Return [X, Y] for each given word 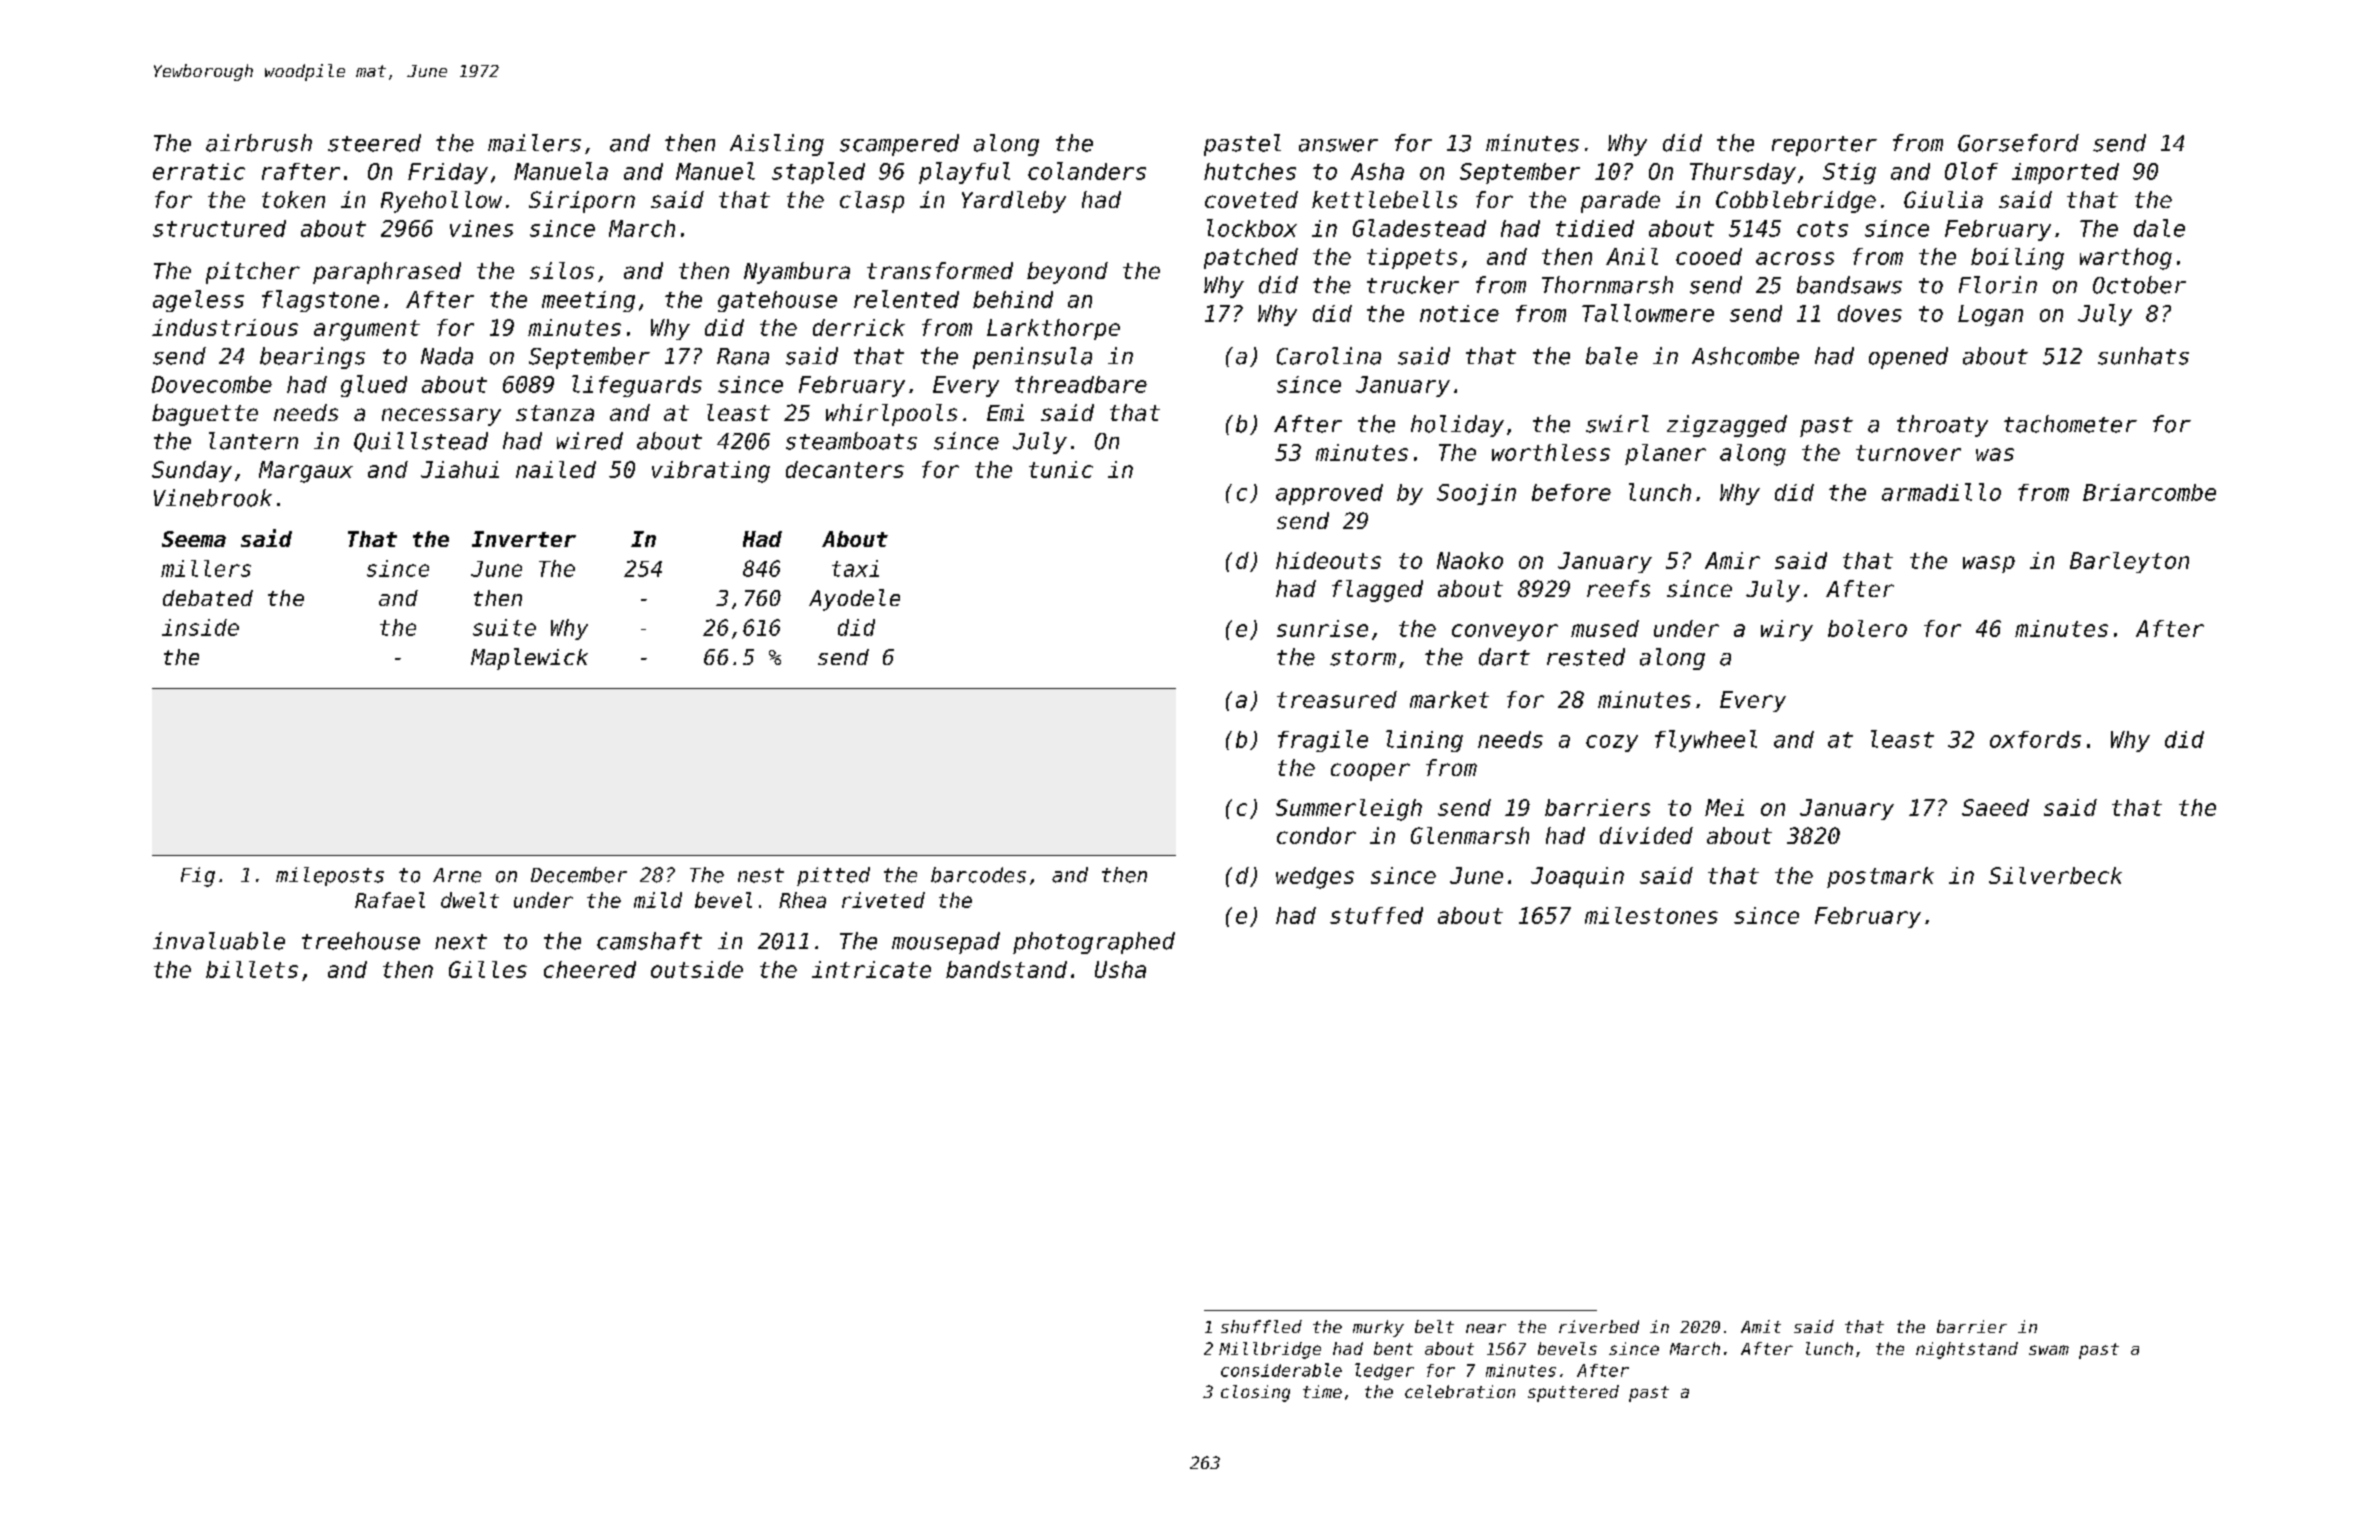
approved [1329, 494]
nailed [556, 469]
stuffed [1376, 915]
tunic [1061, 469]
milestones [1651, 915]
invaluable [219, 941]
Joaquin [1577, 877]
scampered [899, 145]
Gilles [488, 969]
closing [1255, 1393]
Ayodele [854, 600]
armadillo [1941, 492]
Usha [1120, 969]
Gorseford [2018, 143]
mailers [534, 143]
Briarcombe [2149, 492]
